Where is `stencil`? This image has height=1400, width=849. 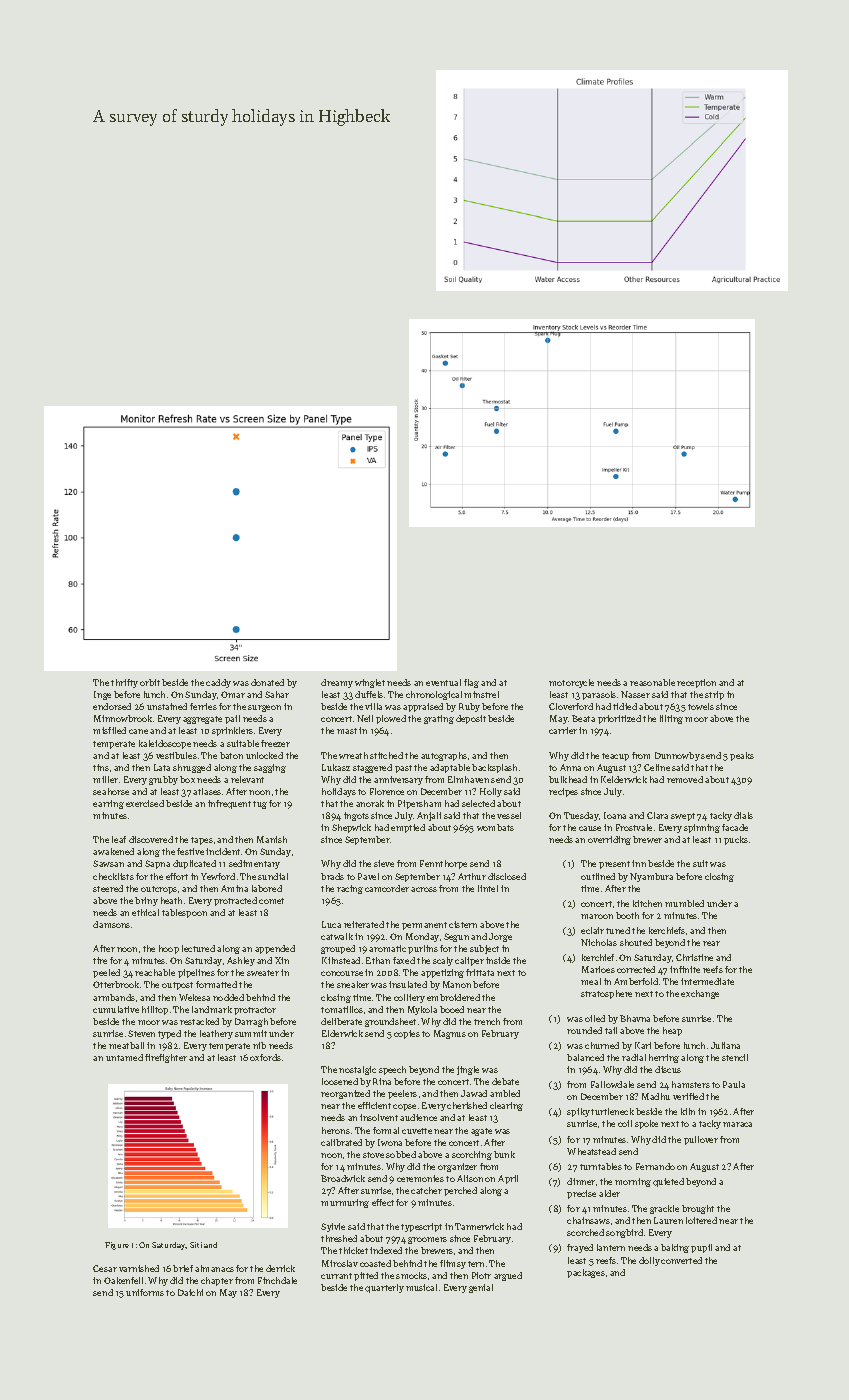 stencil is located at coordinates (735, 1057).
